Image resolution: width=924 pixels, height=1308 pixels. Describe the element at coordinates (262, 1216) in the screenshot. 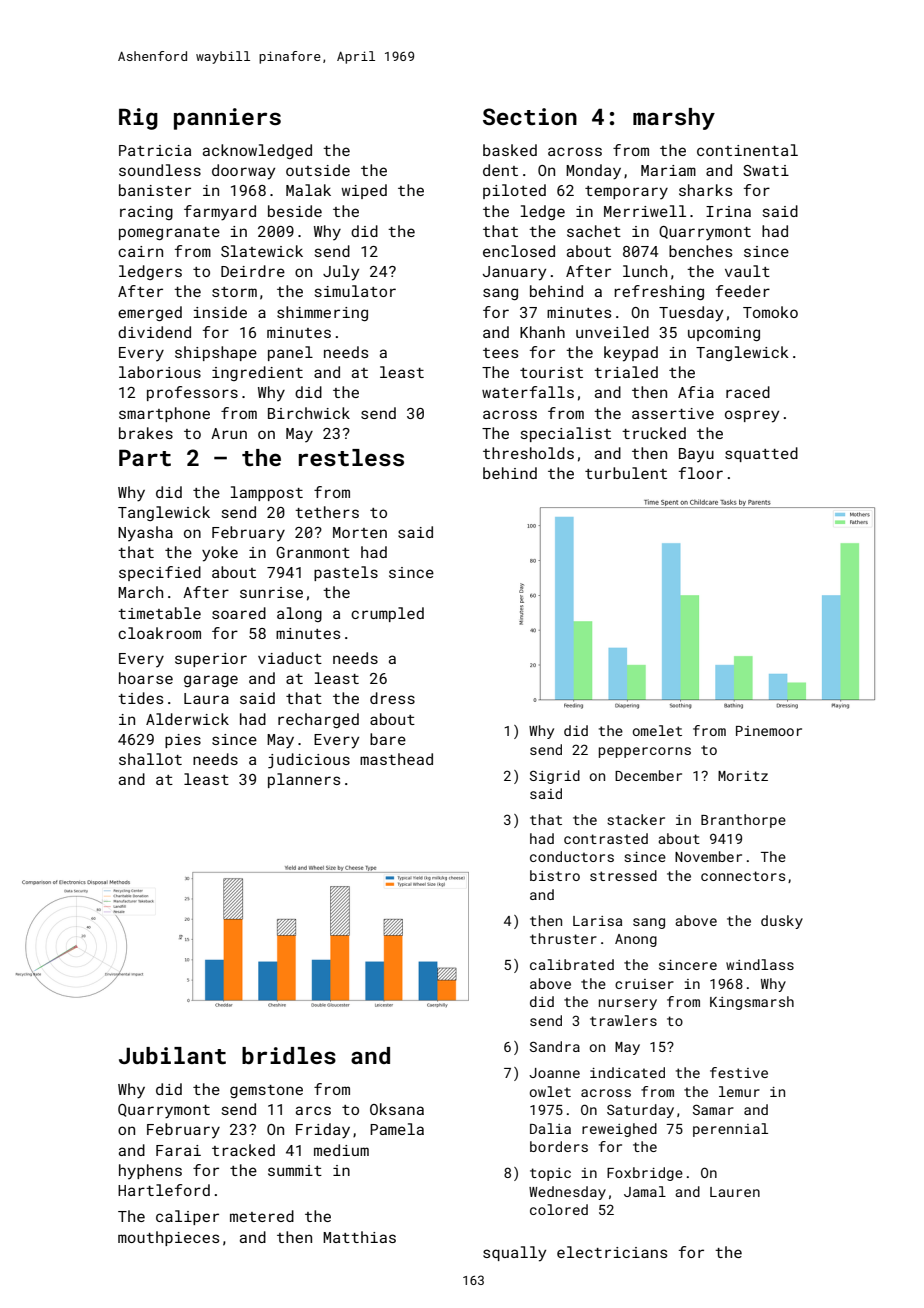

I see `metered` at that location.
